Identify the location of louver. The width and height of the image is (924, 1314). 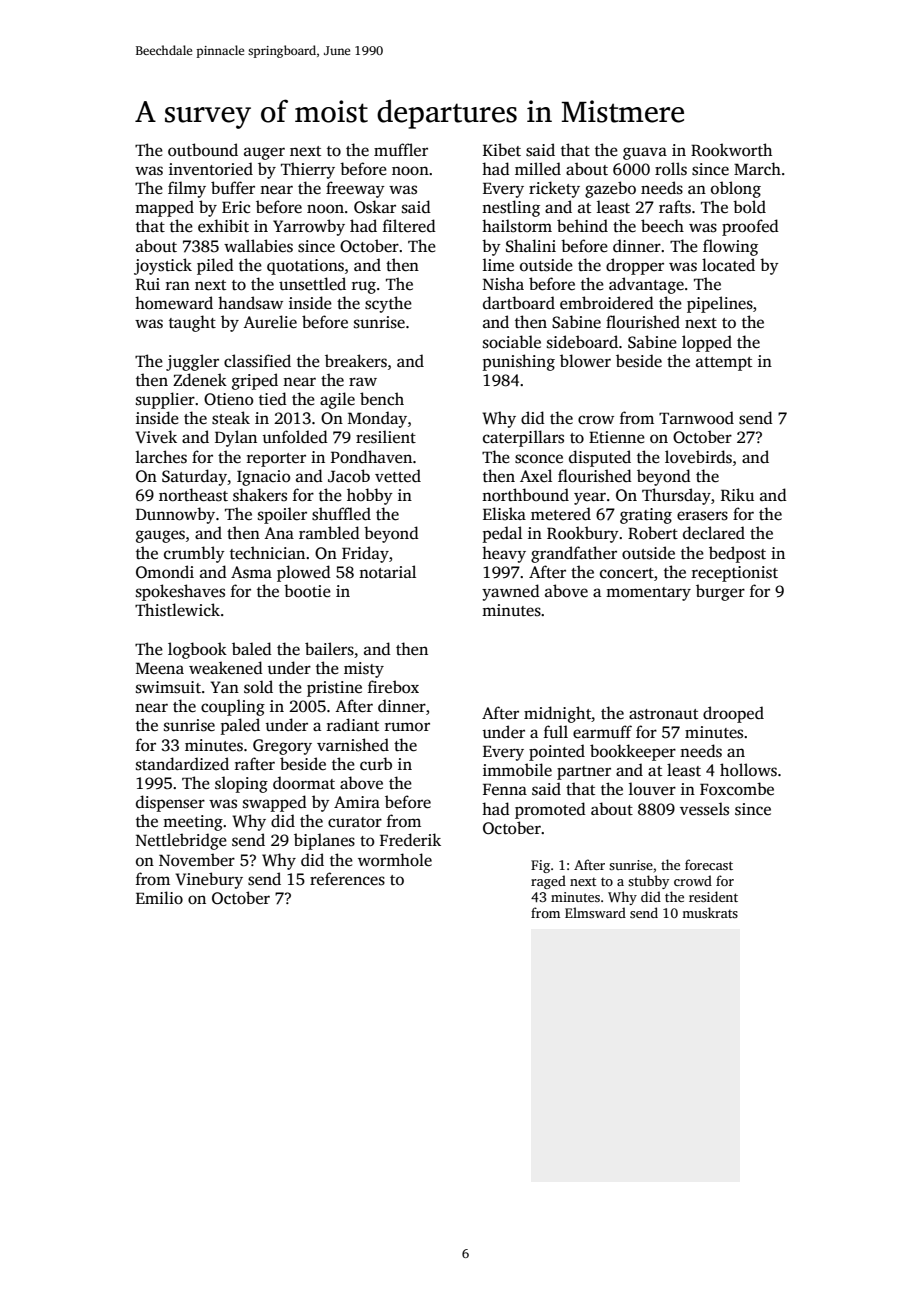
(652, 788).
